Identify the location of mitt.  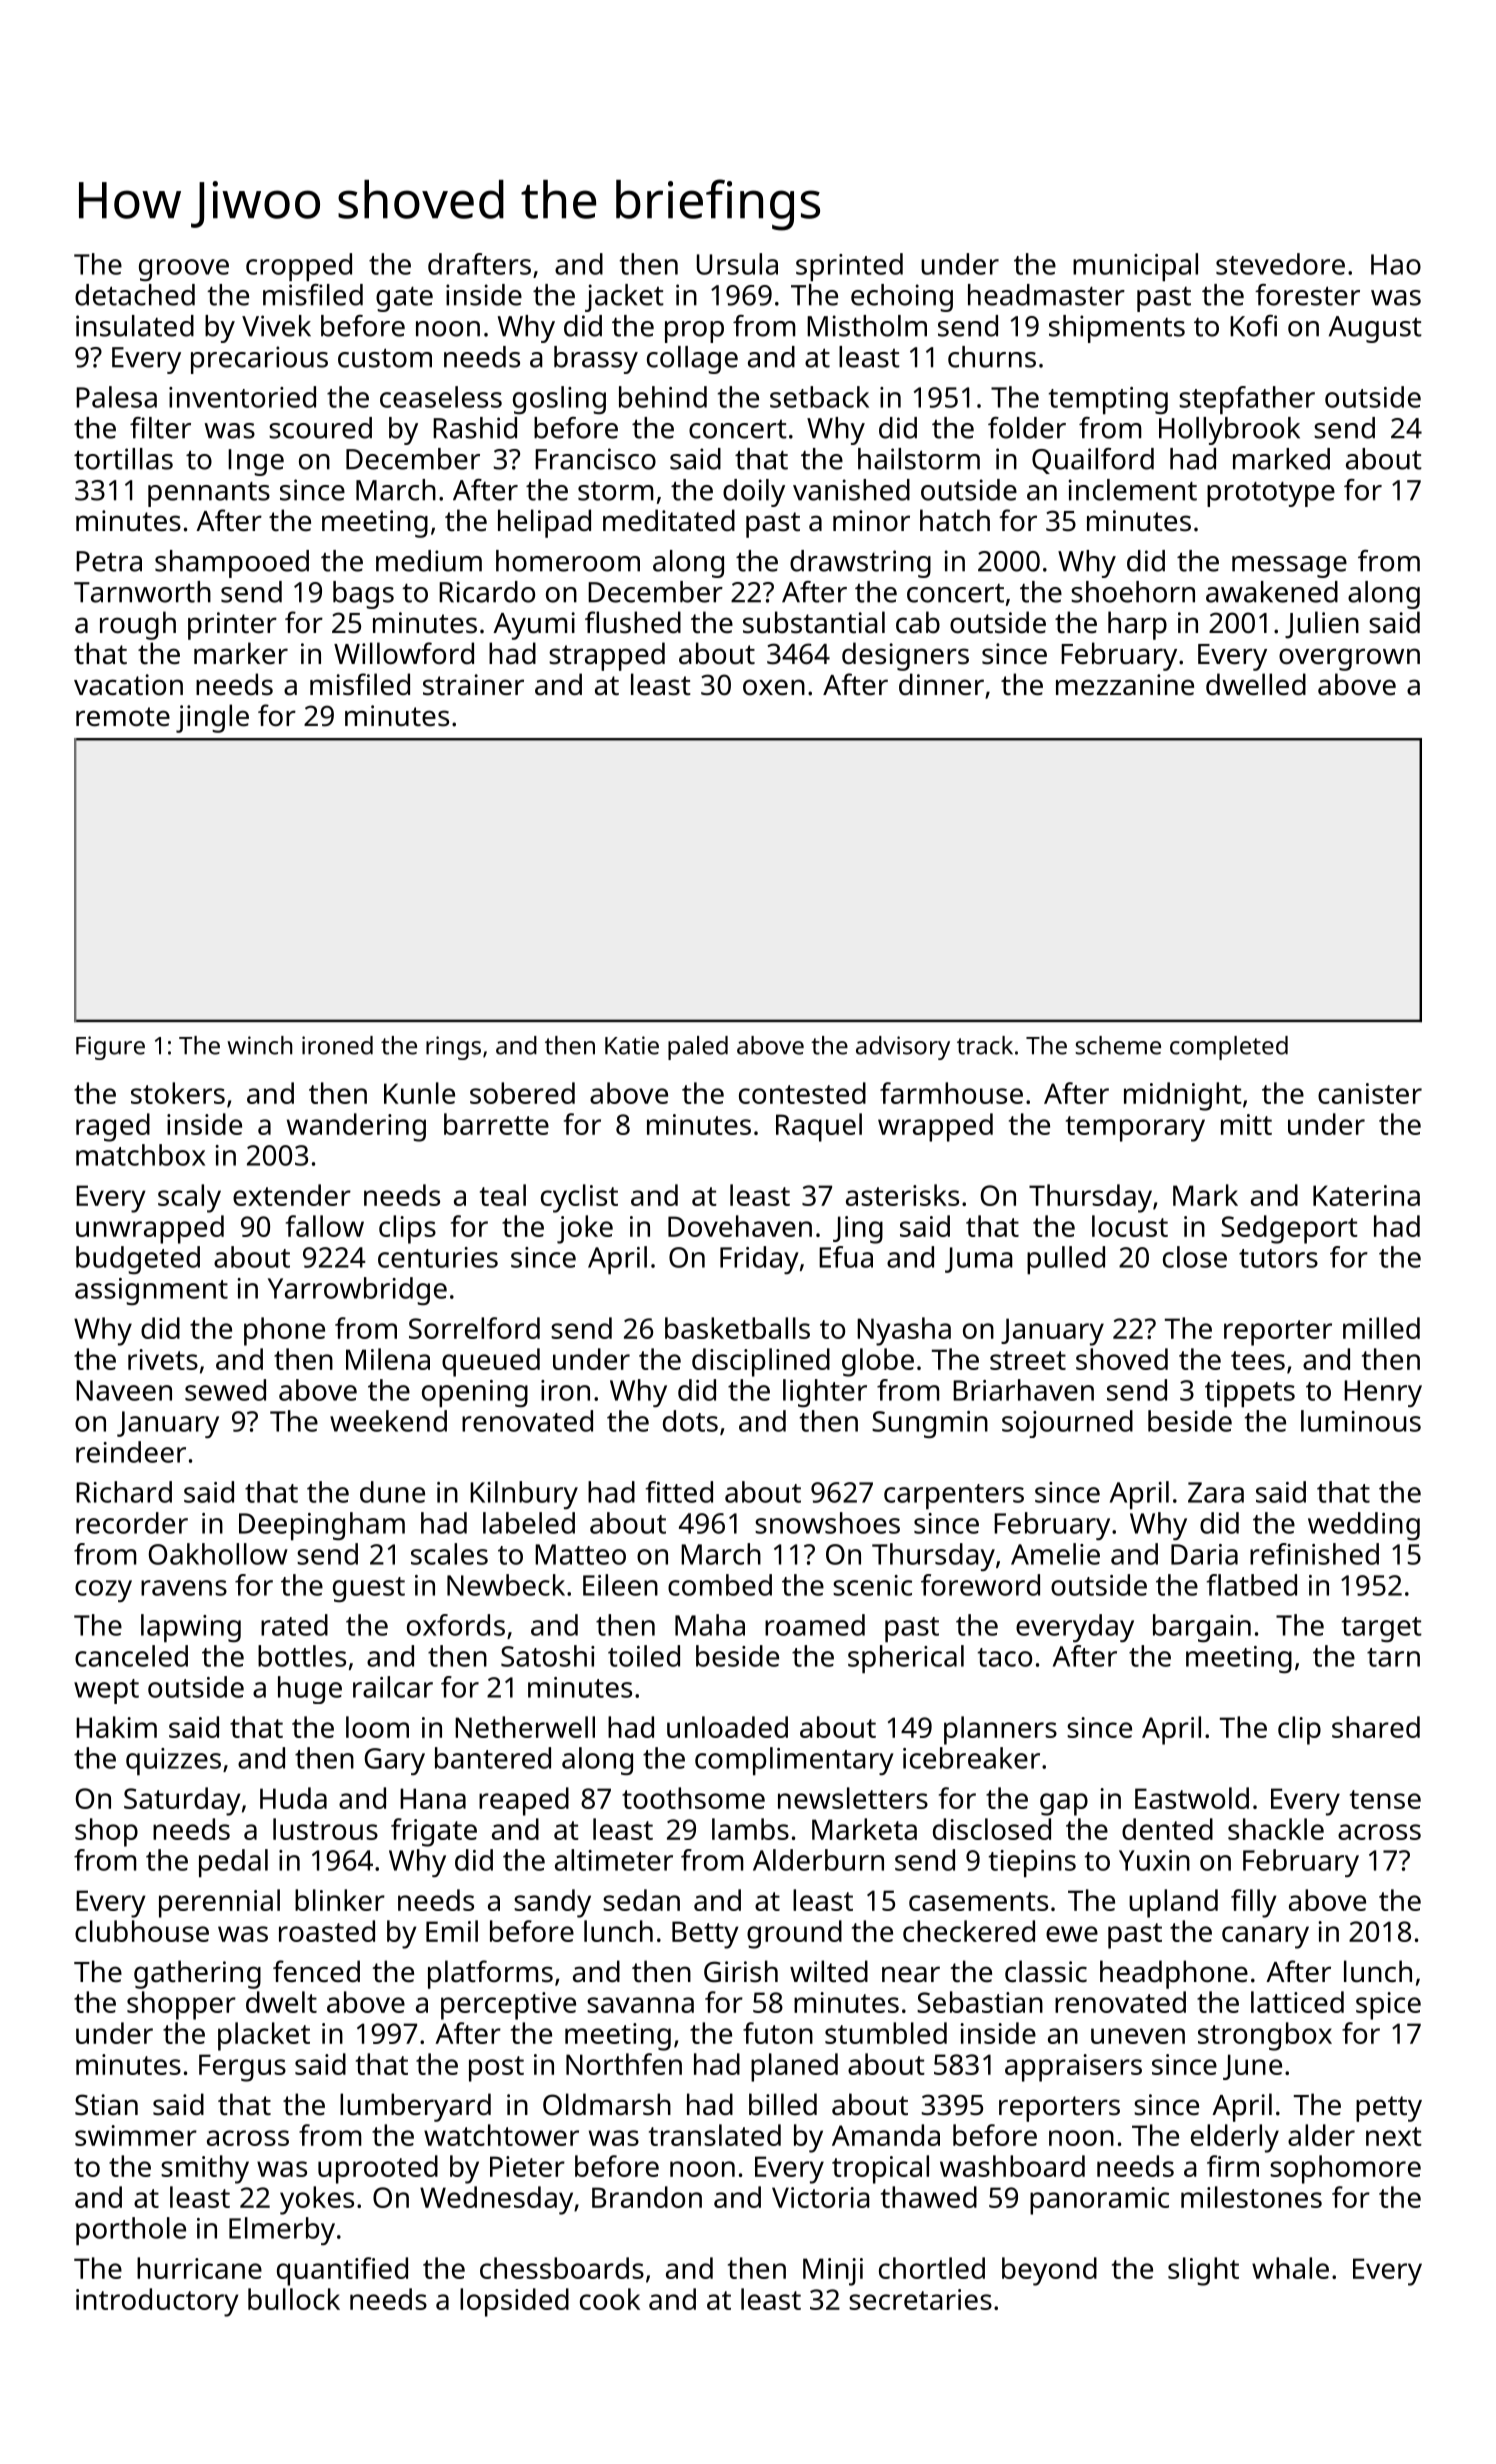
(1246, 1124).
